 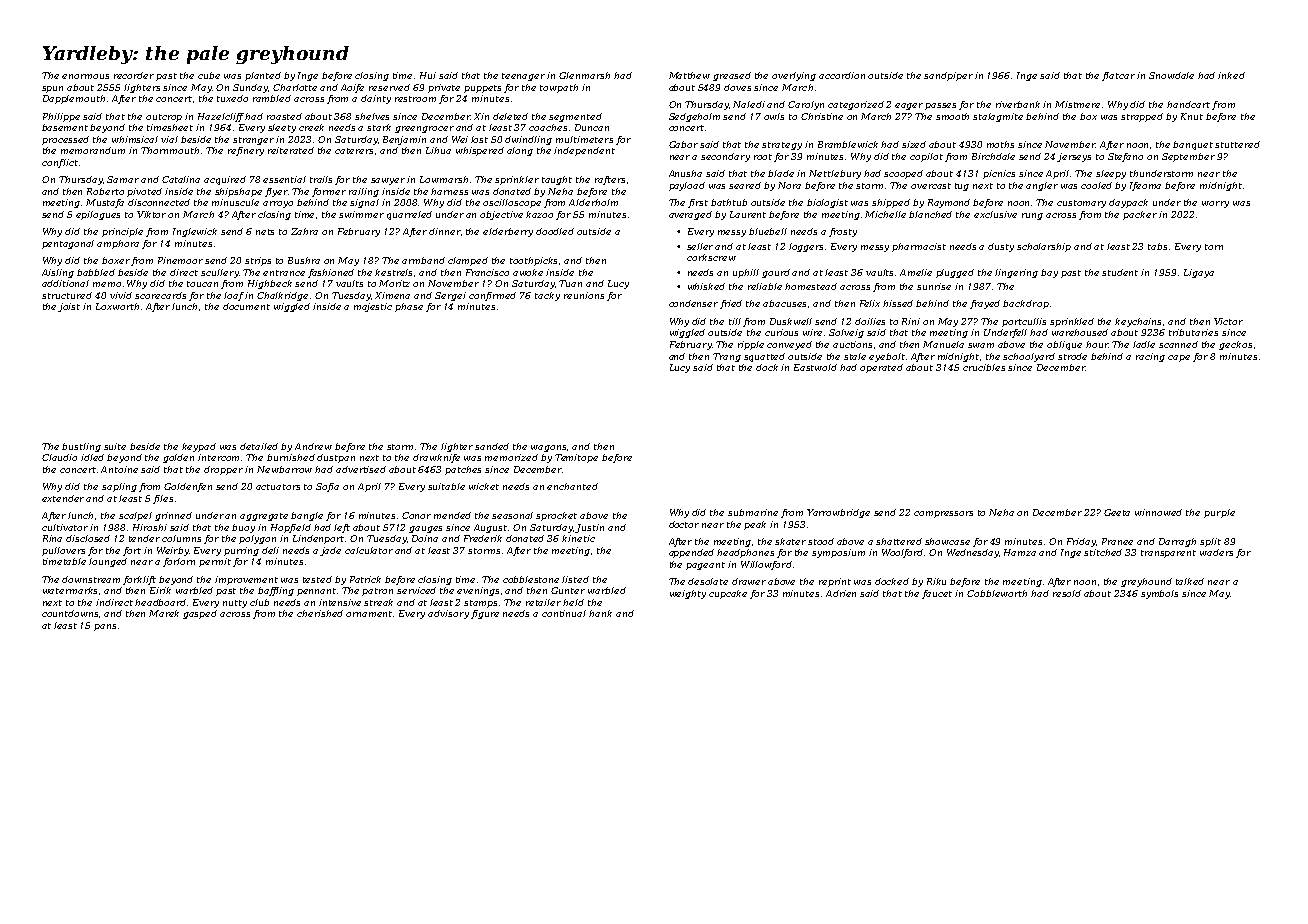 I want to click on resold, so click(x=1067, y=593).
